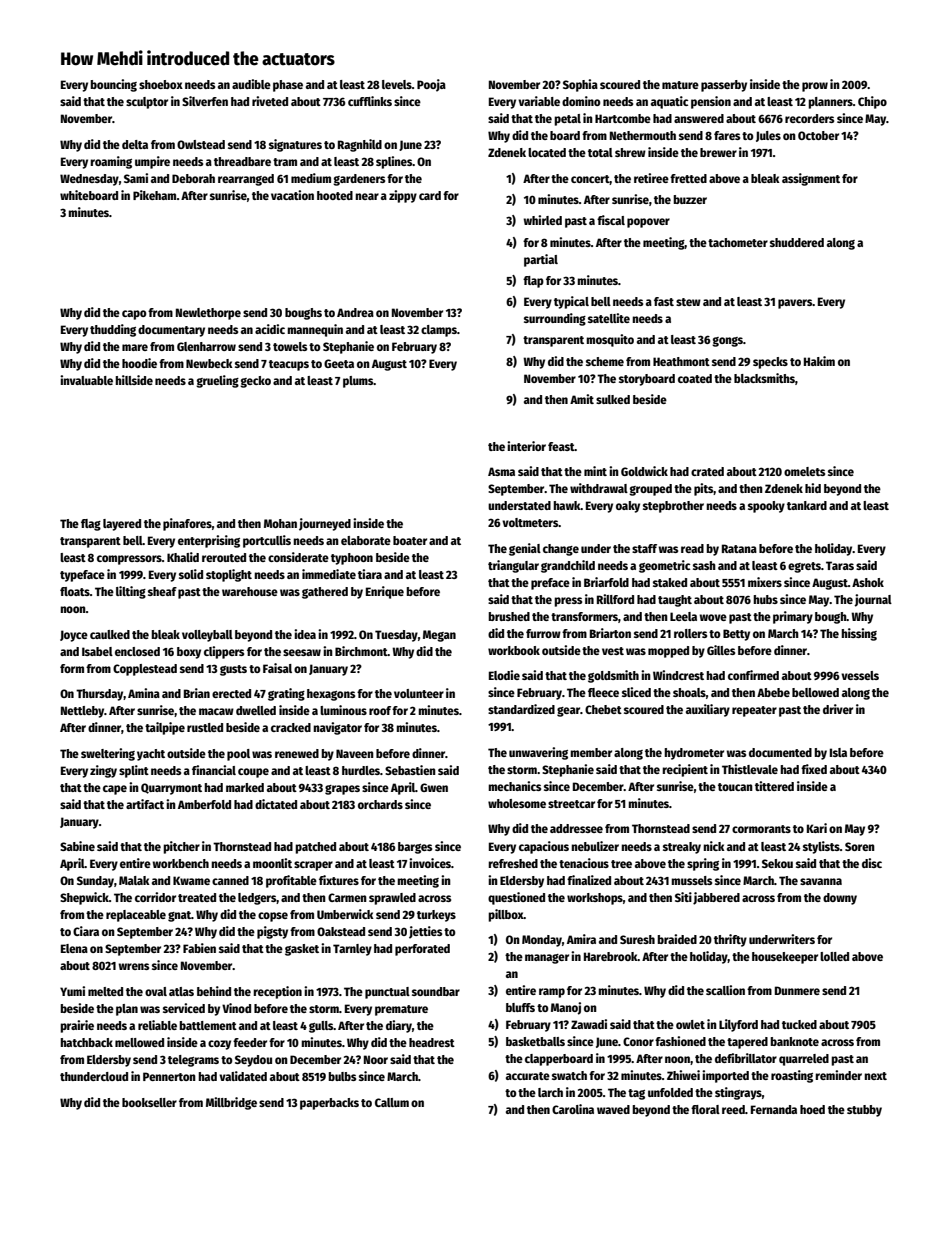 This document has width=952, height=1233. Describe the element at coordinates (648, 223) in the document. I see `popover` at that location.
